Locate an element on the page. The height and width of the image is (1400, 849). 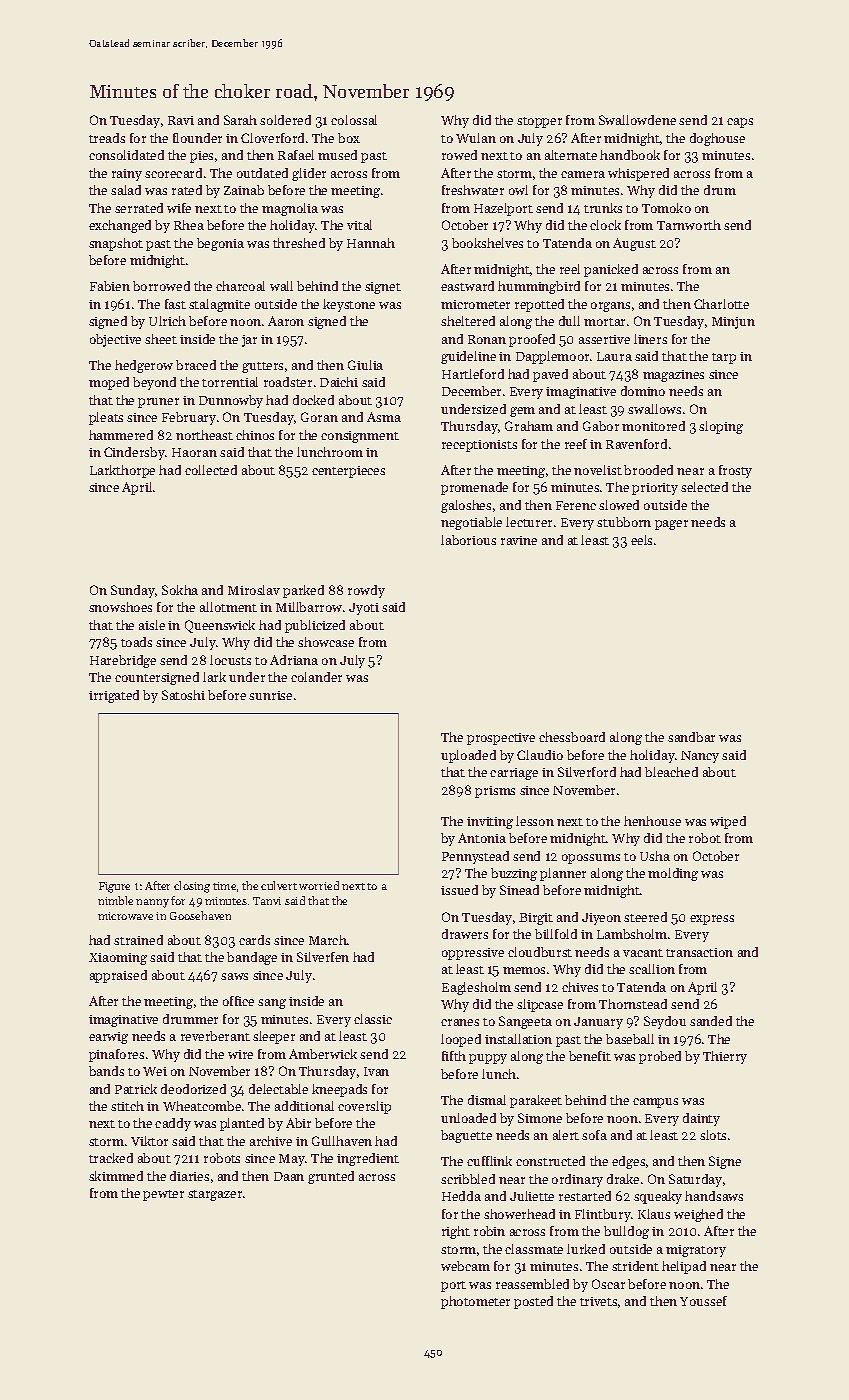
Jyoti is located at coordinates (364, 609).
